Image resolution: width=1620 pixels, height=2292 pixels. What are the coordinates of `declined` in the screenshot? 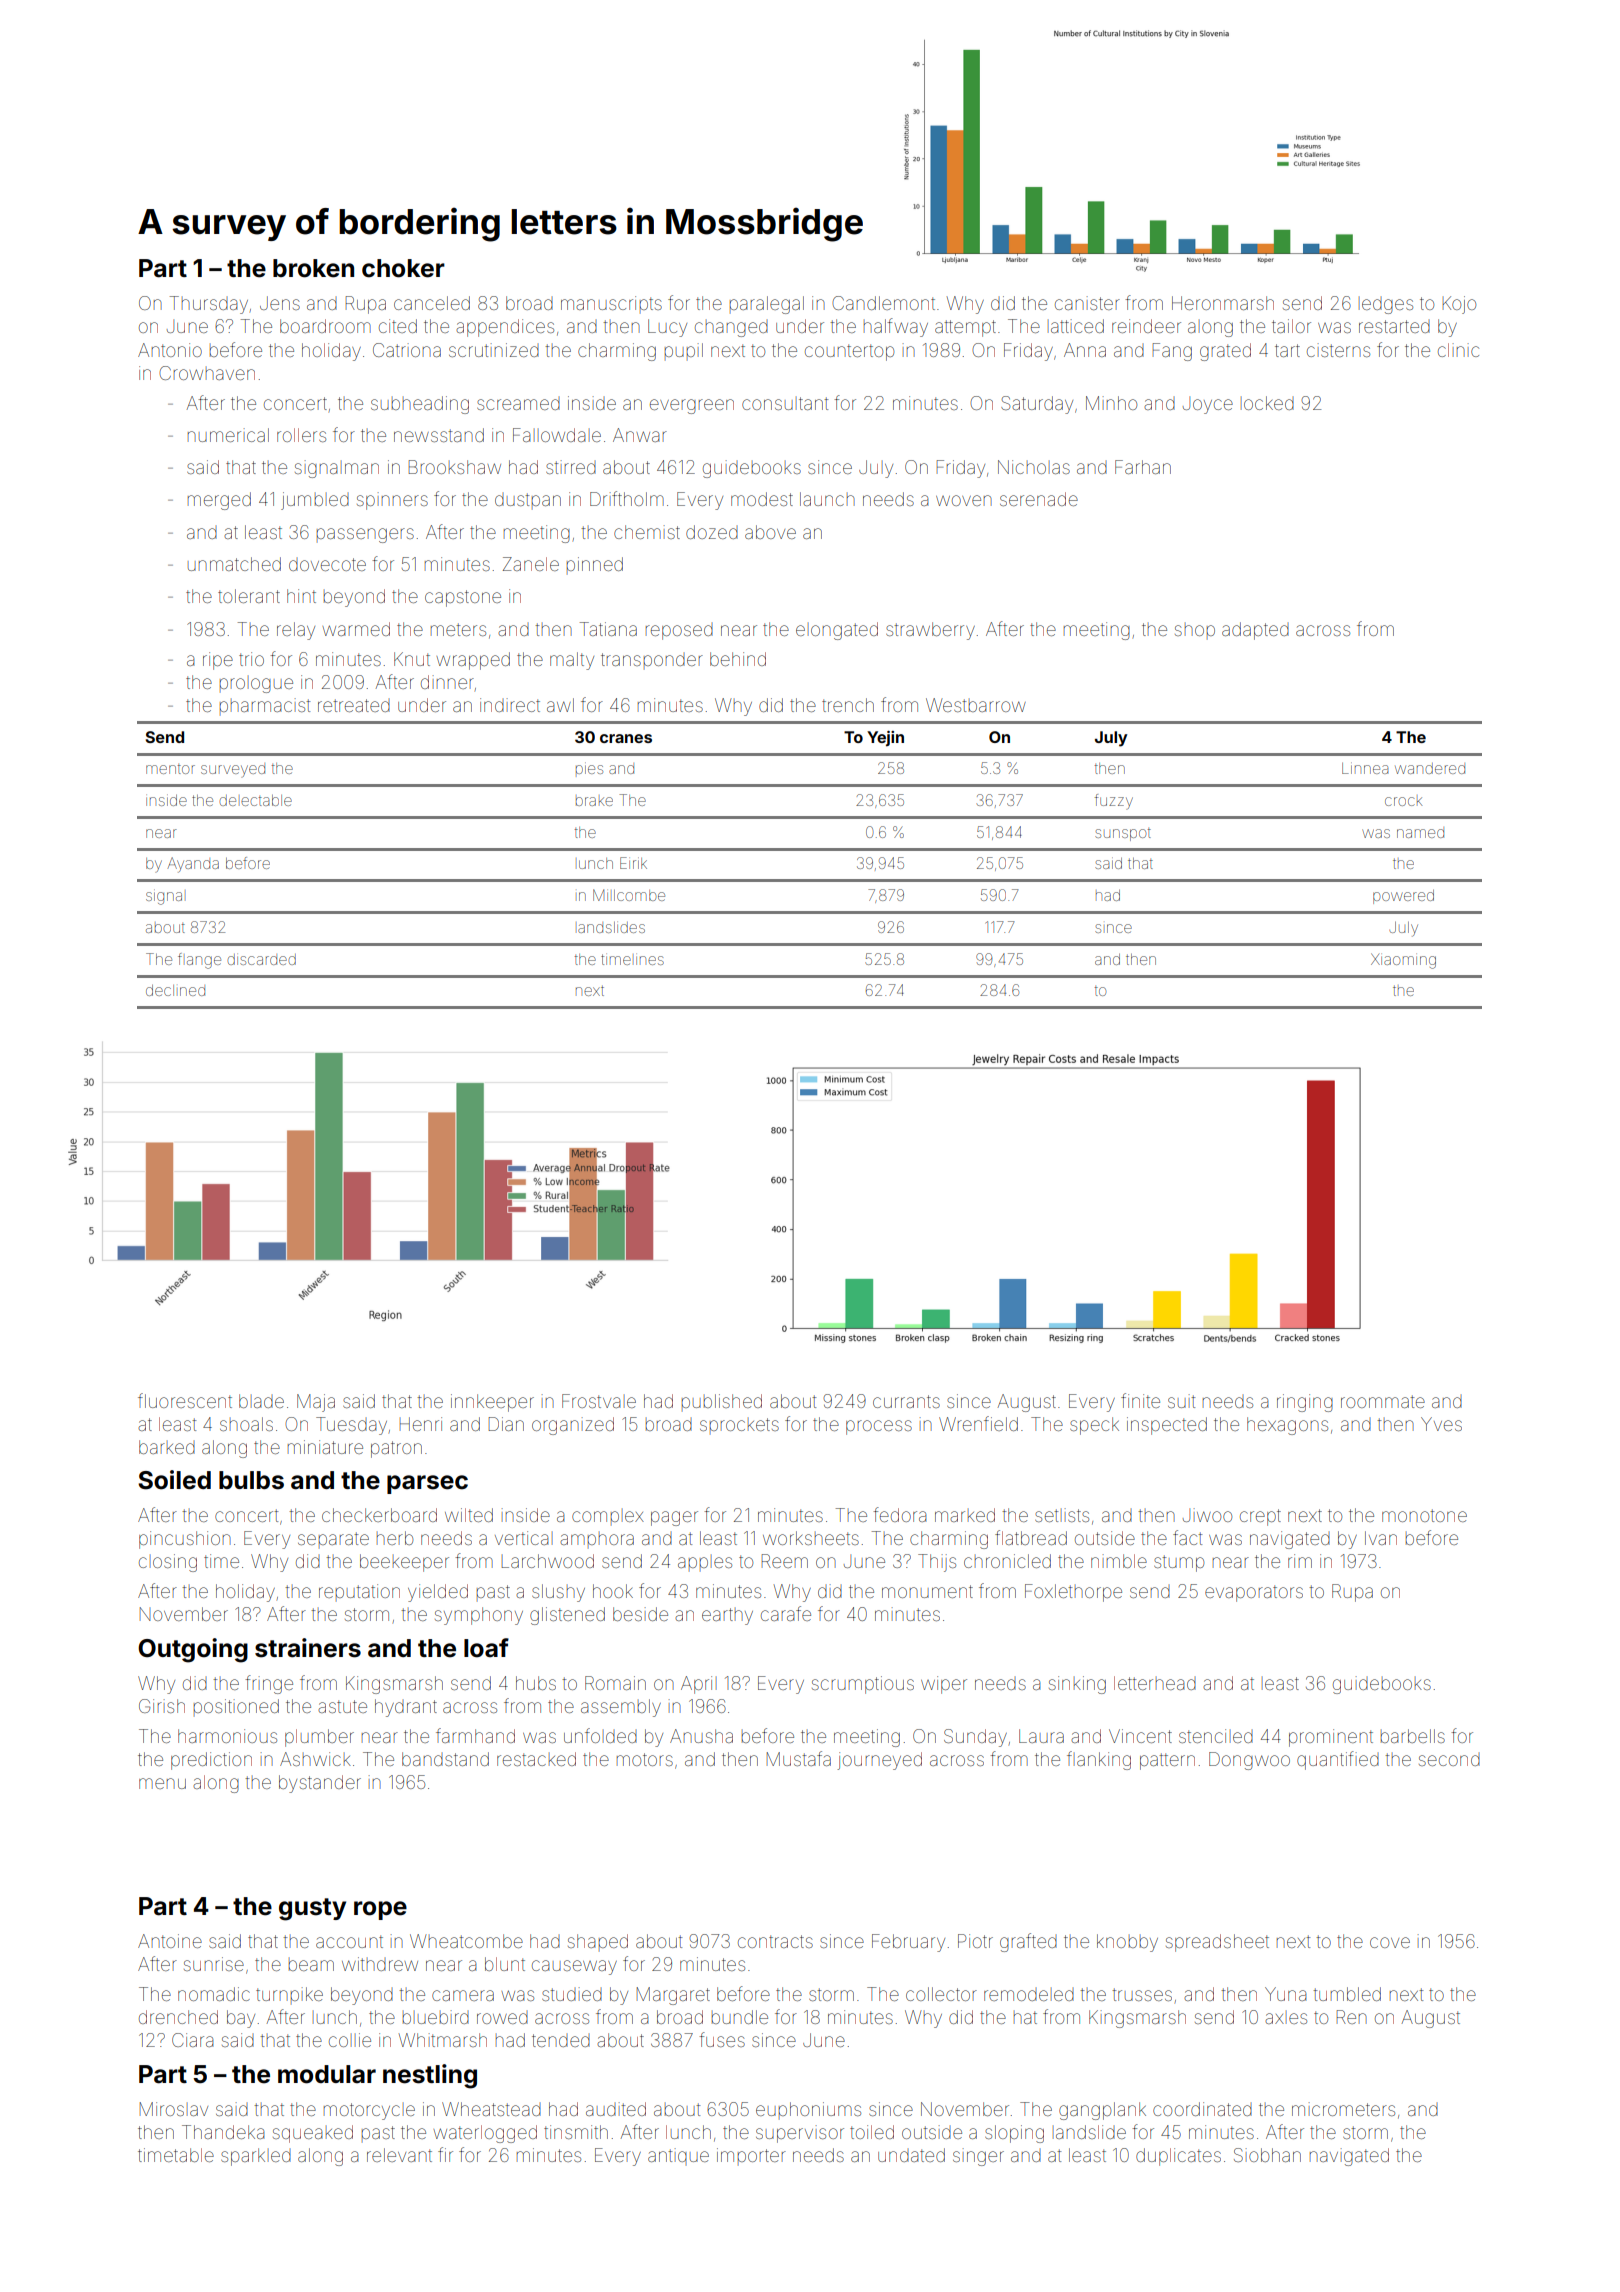 It's located at (175, 990).
